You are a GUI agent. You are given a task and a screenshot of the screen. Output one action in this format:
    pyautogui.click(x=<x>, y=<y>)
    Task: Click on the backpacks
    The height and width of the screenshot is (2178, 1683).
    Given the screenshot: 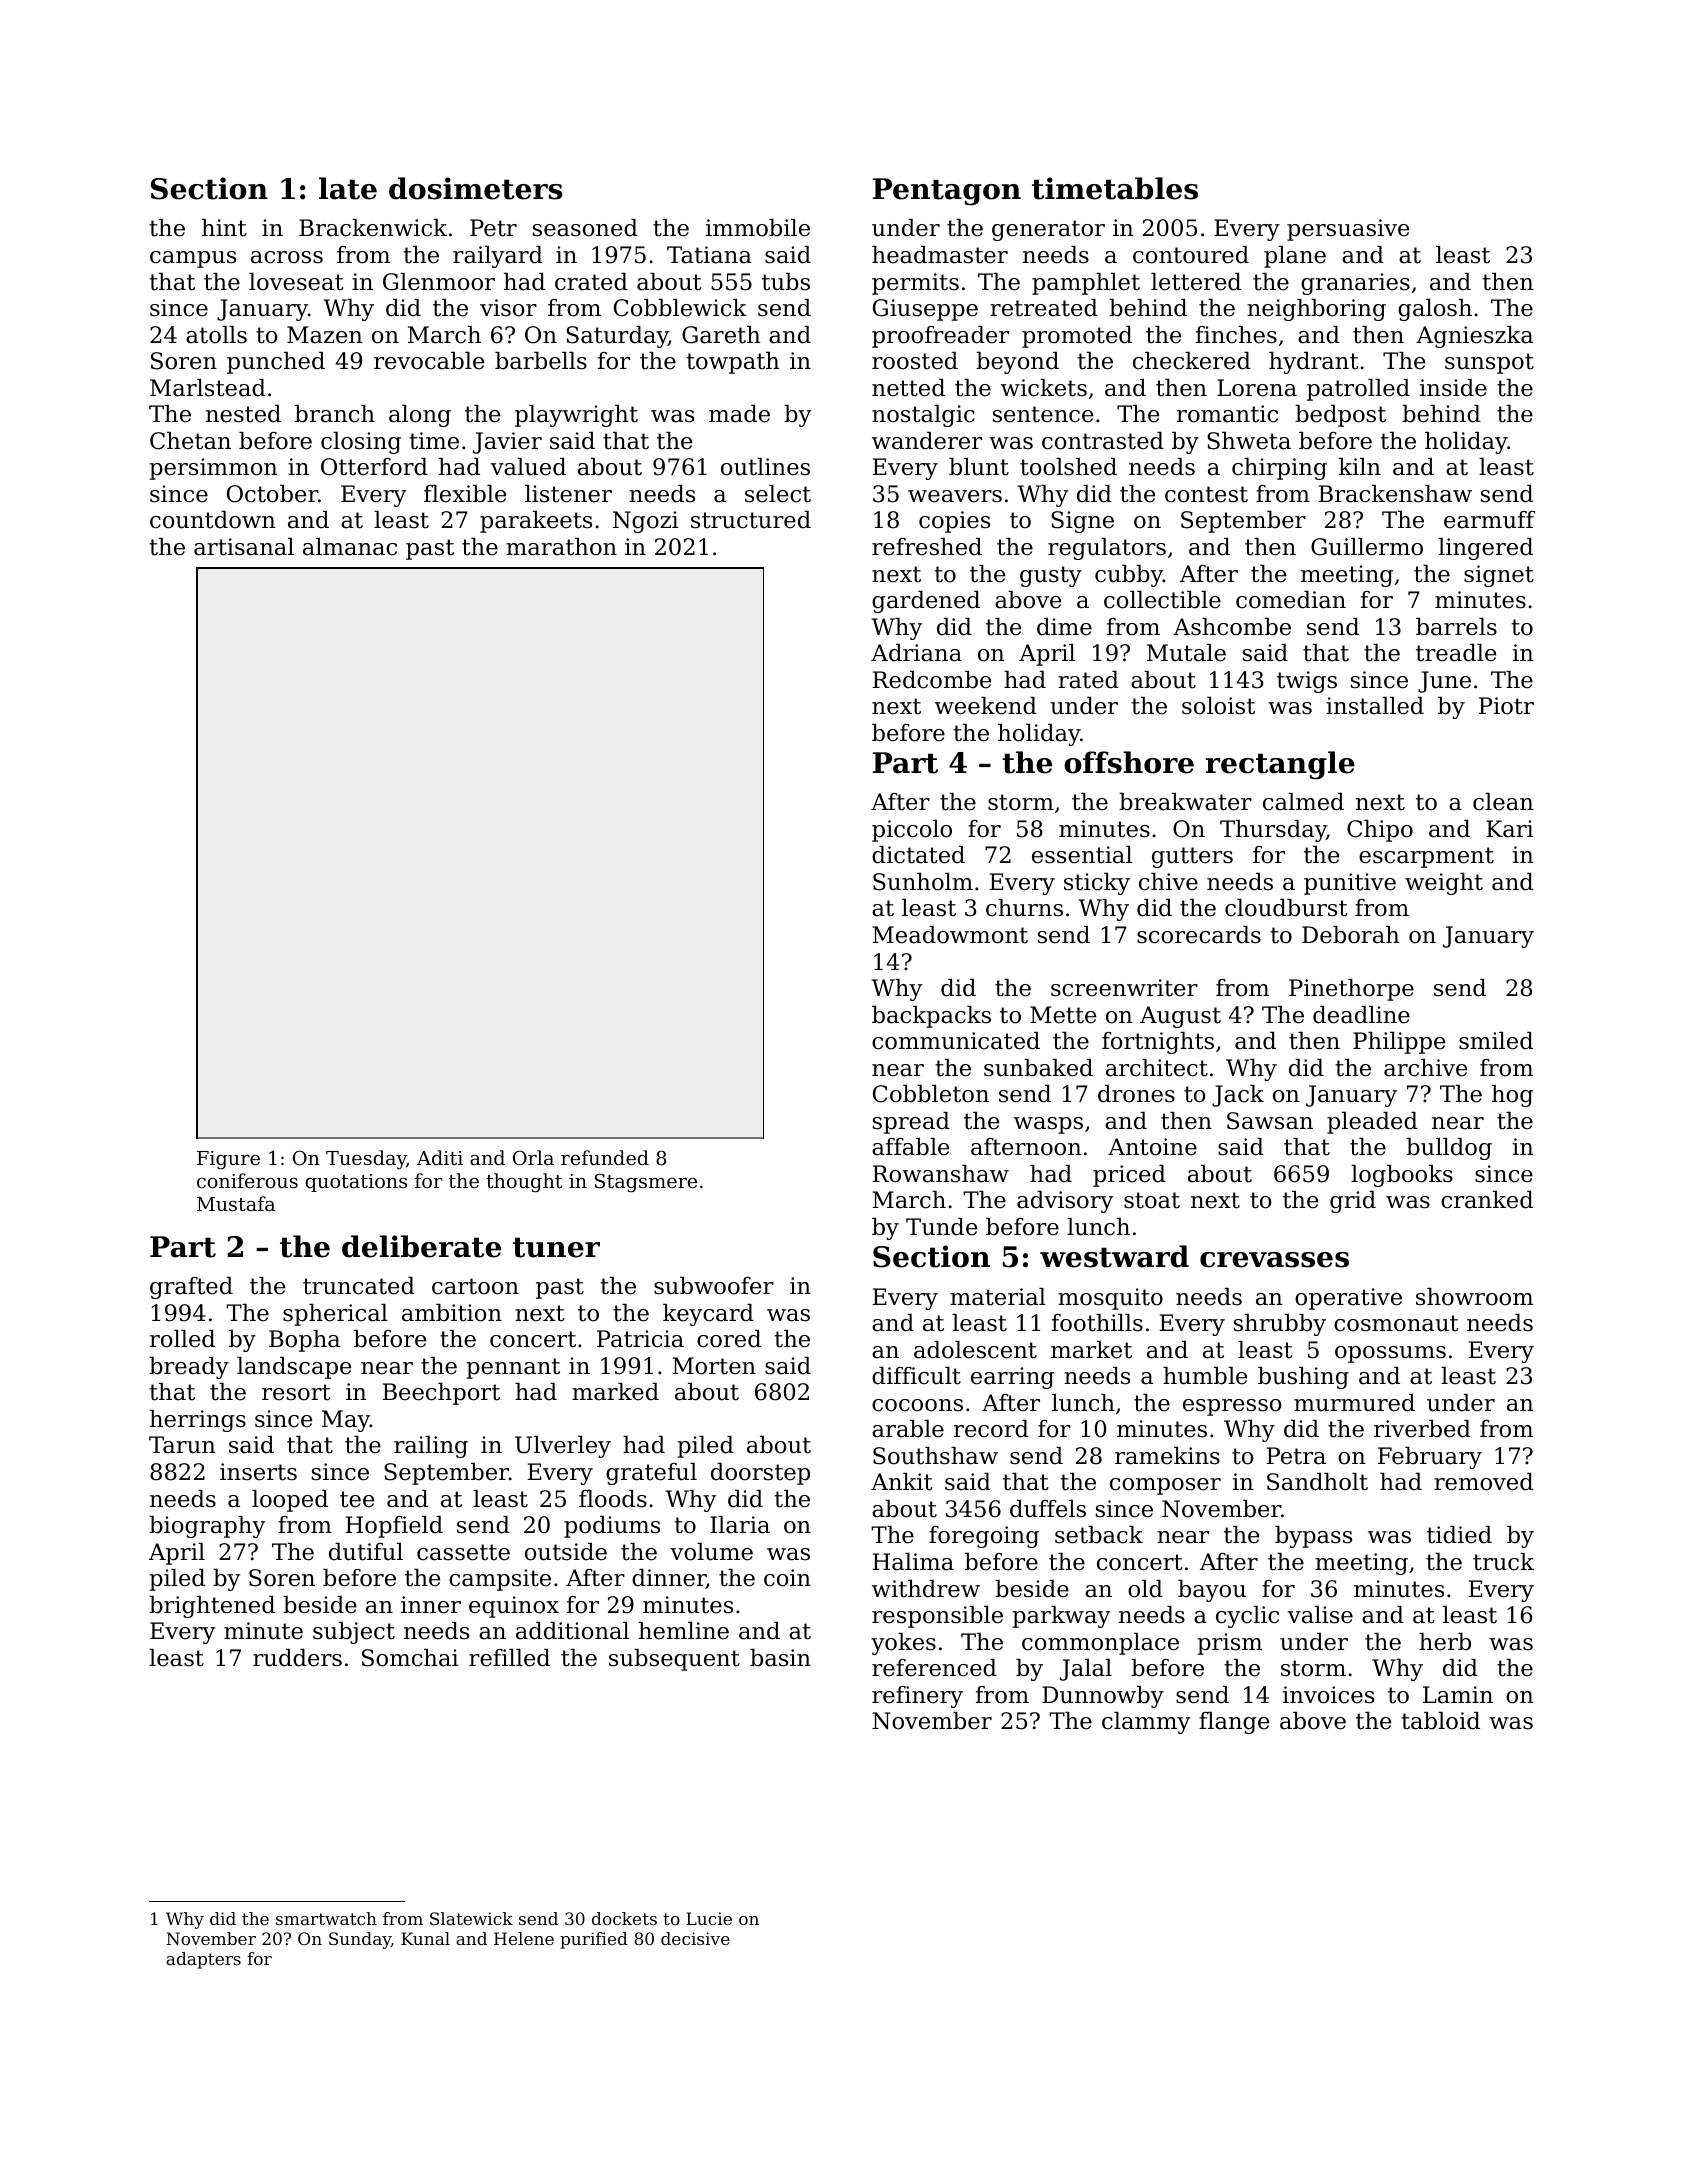 What is the action you would take?
    pyautogui.click(x=931, y=1017)
